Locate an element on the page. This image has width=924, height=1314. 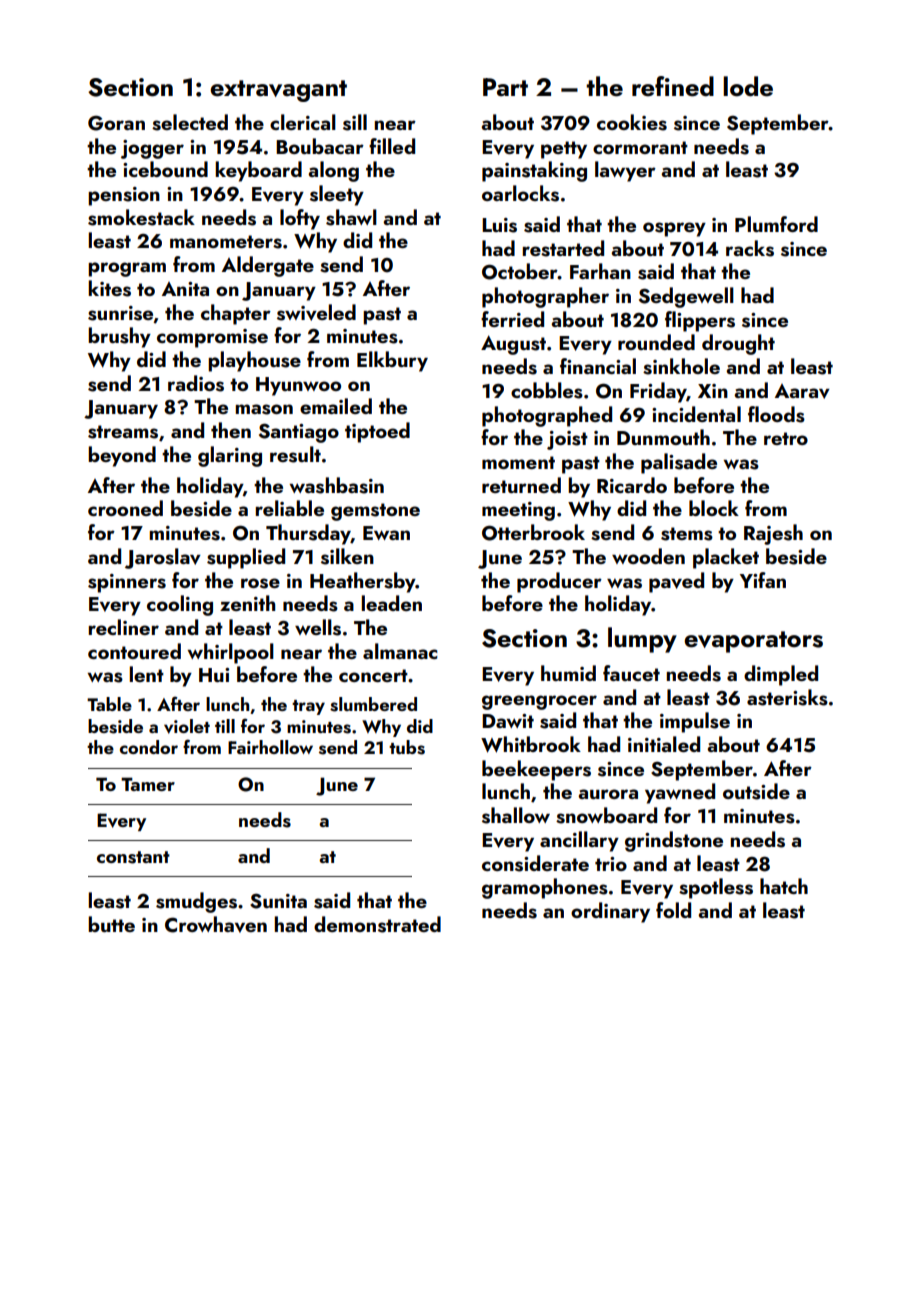
fold is located at coordinates (673, 910).
